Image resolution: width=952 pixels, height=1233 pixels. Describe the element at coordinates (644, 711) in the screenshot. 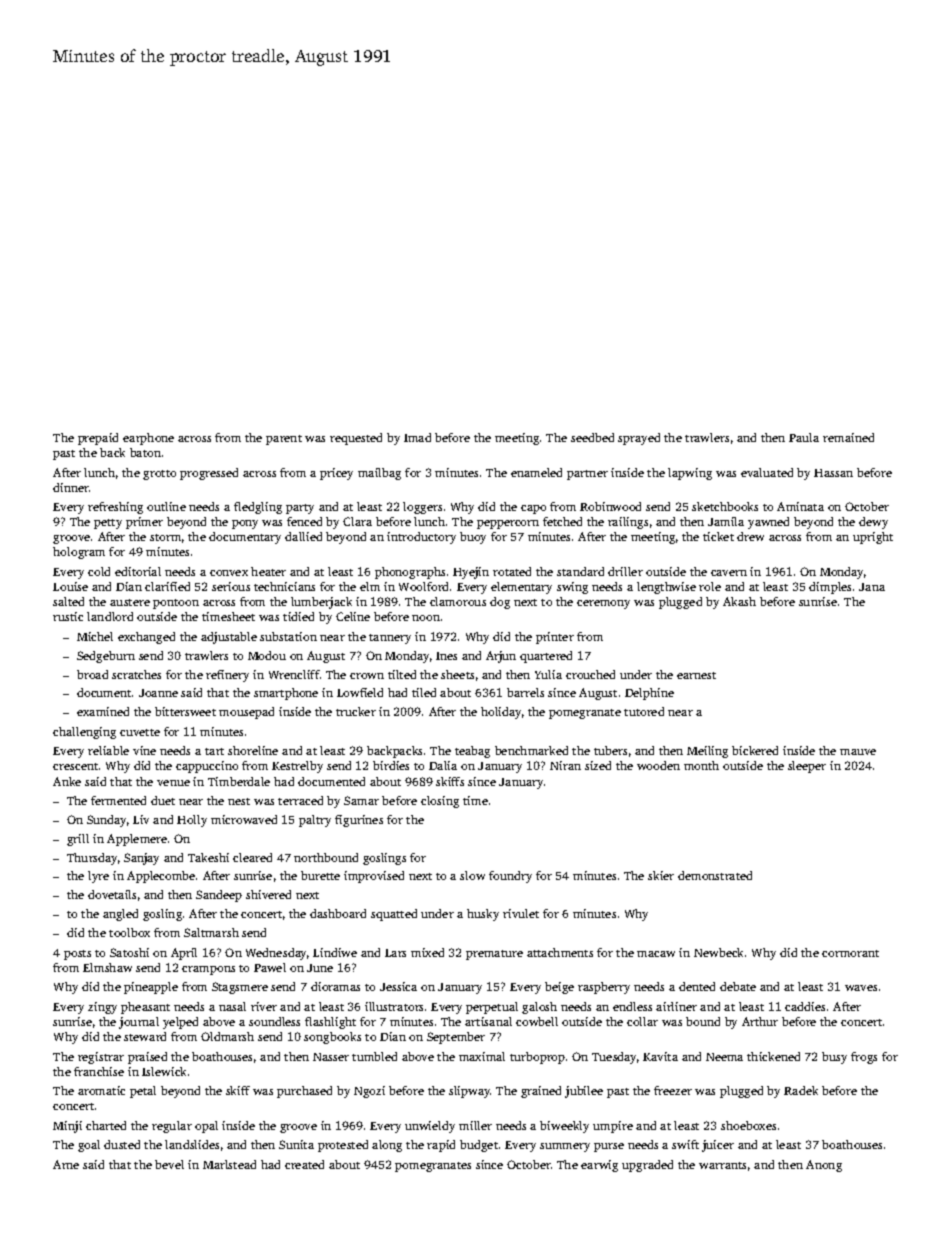

I see `tutored` at that location.
